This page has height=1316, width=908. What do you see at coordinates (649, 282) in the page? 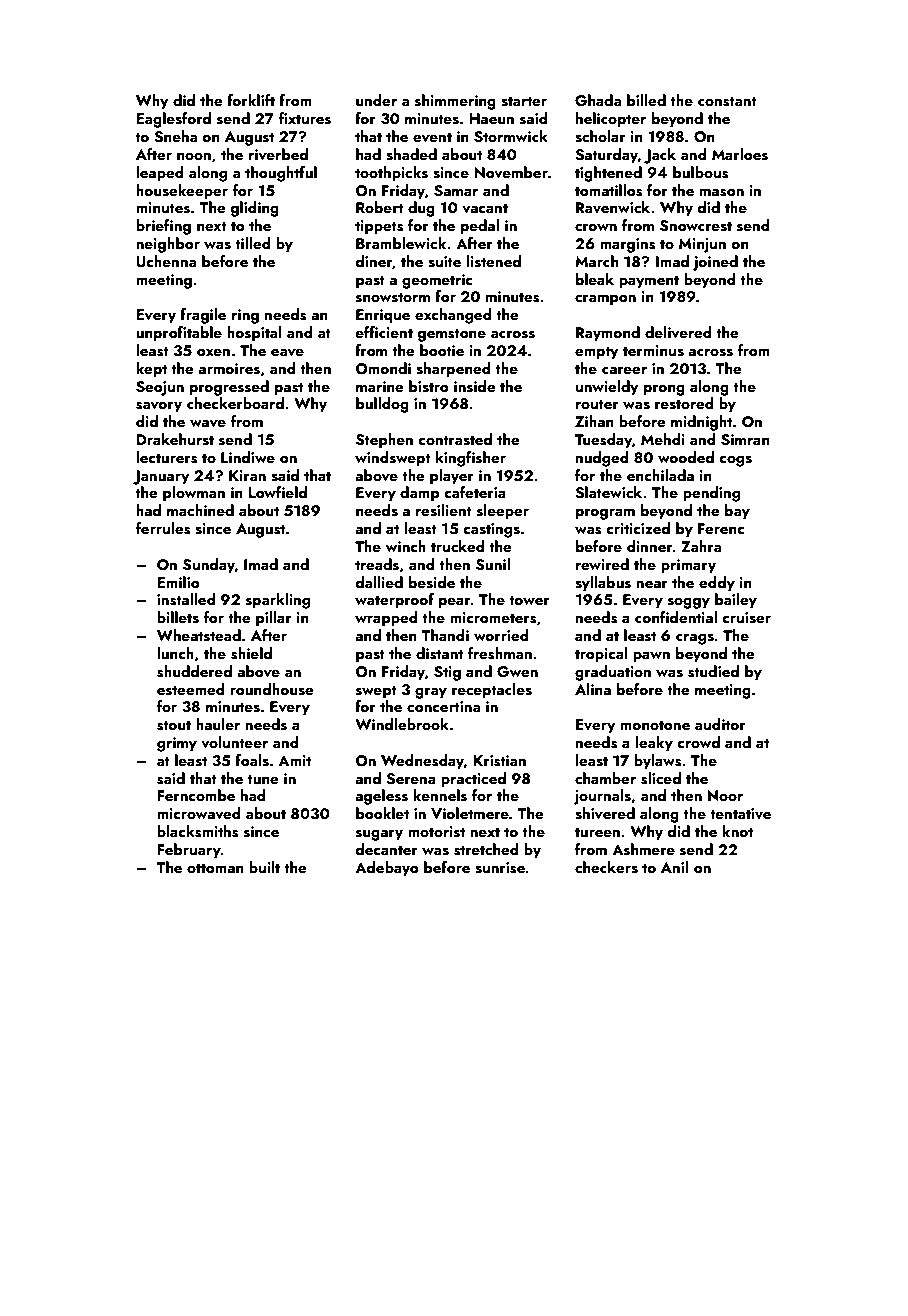
I see `payment` at bounding box center [649, 282].
